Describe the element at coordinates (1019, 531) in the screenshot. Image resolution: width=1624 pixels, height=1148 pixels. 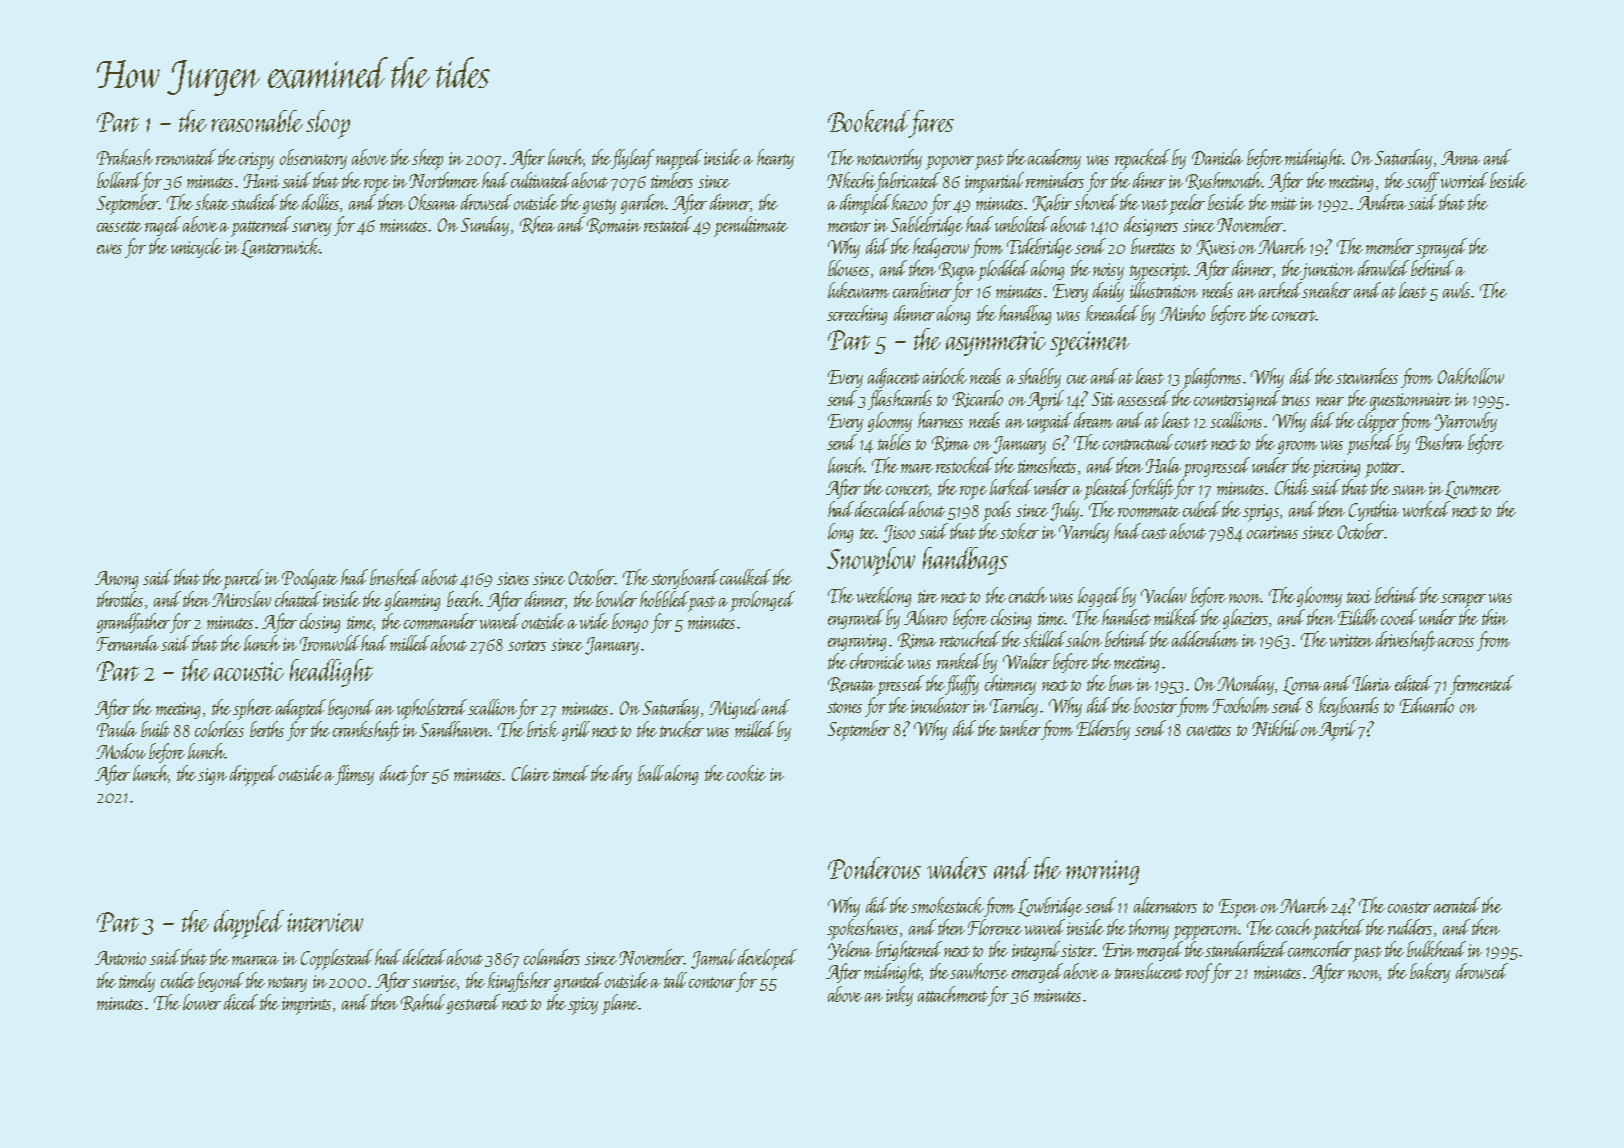
I see `stoker` at that location.
